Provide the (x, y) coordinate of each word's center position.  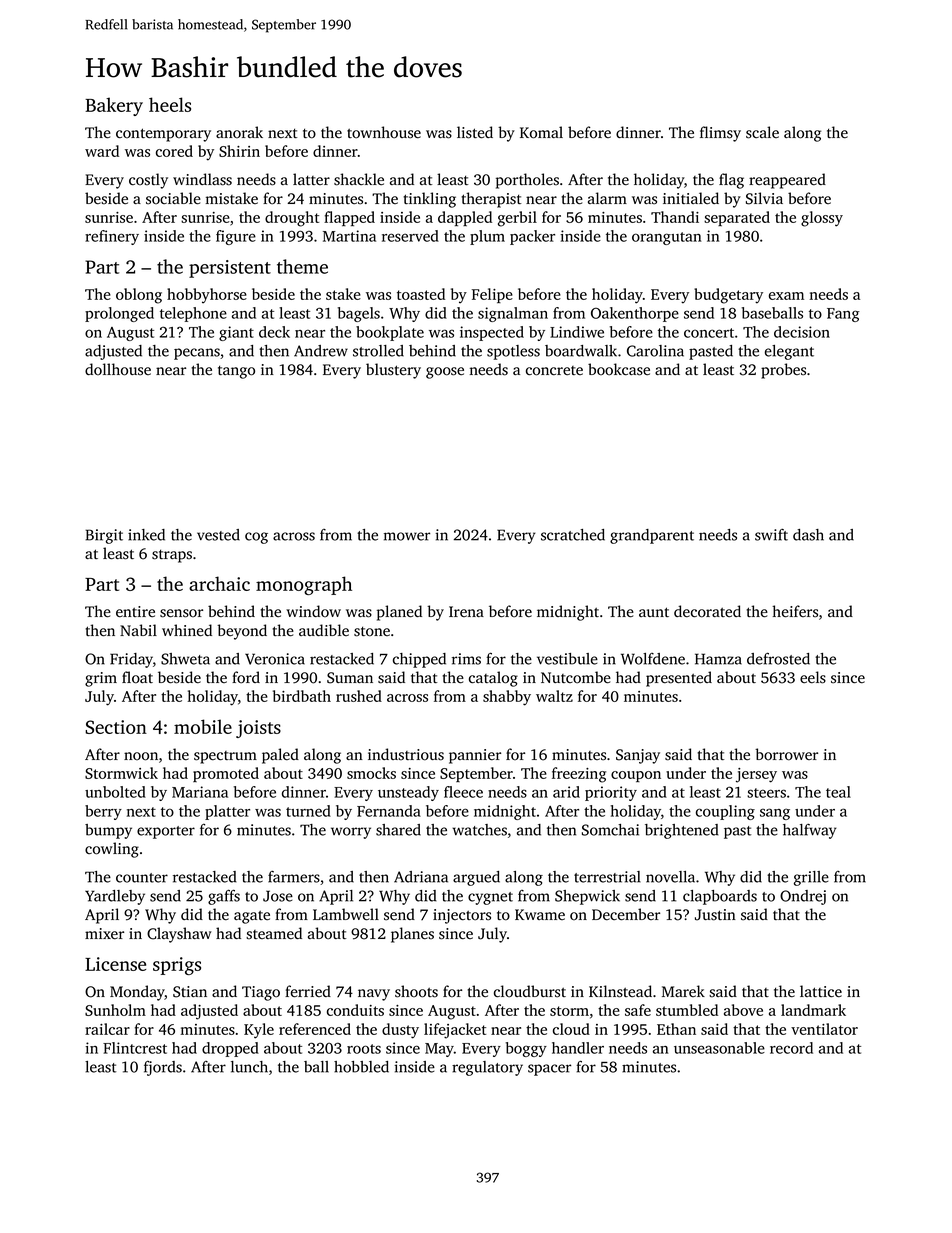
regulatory (487, 1068)
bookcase (619, 369)
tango (236, 372)
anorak (239, 132)
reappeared (787, 181)
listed (475, 132)
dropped (230, 1049)
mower (407, 536)
